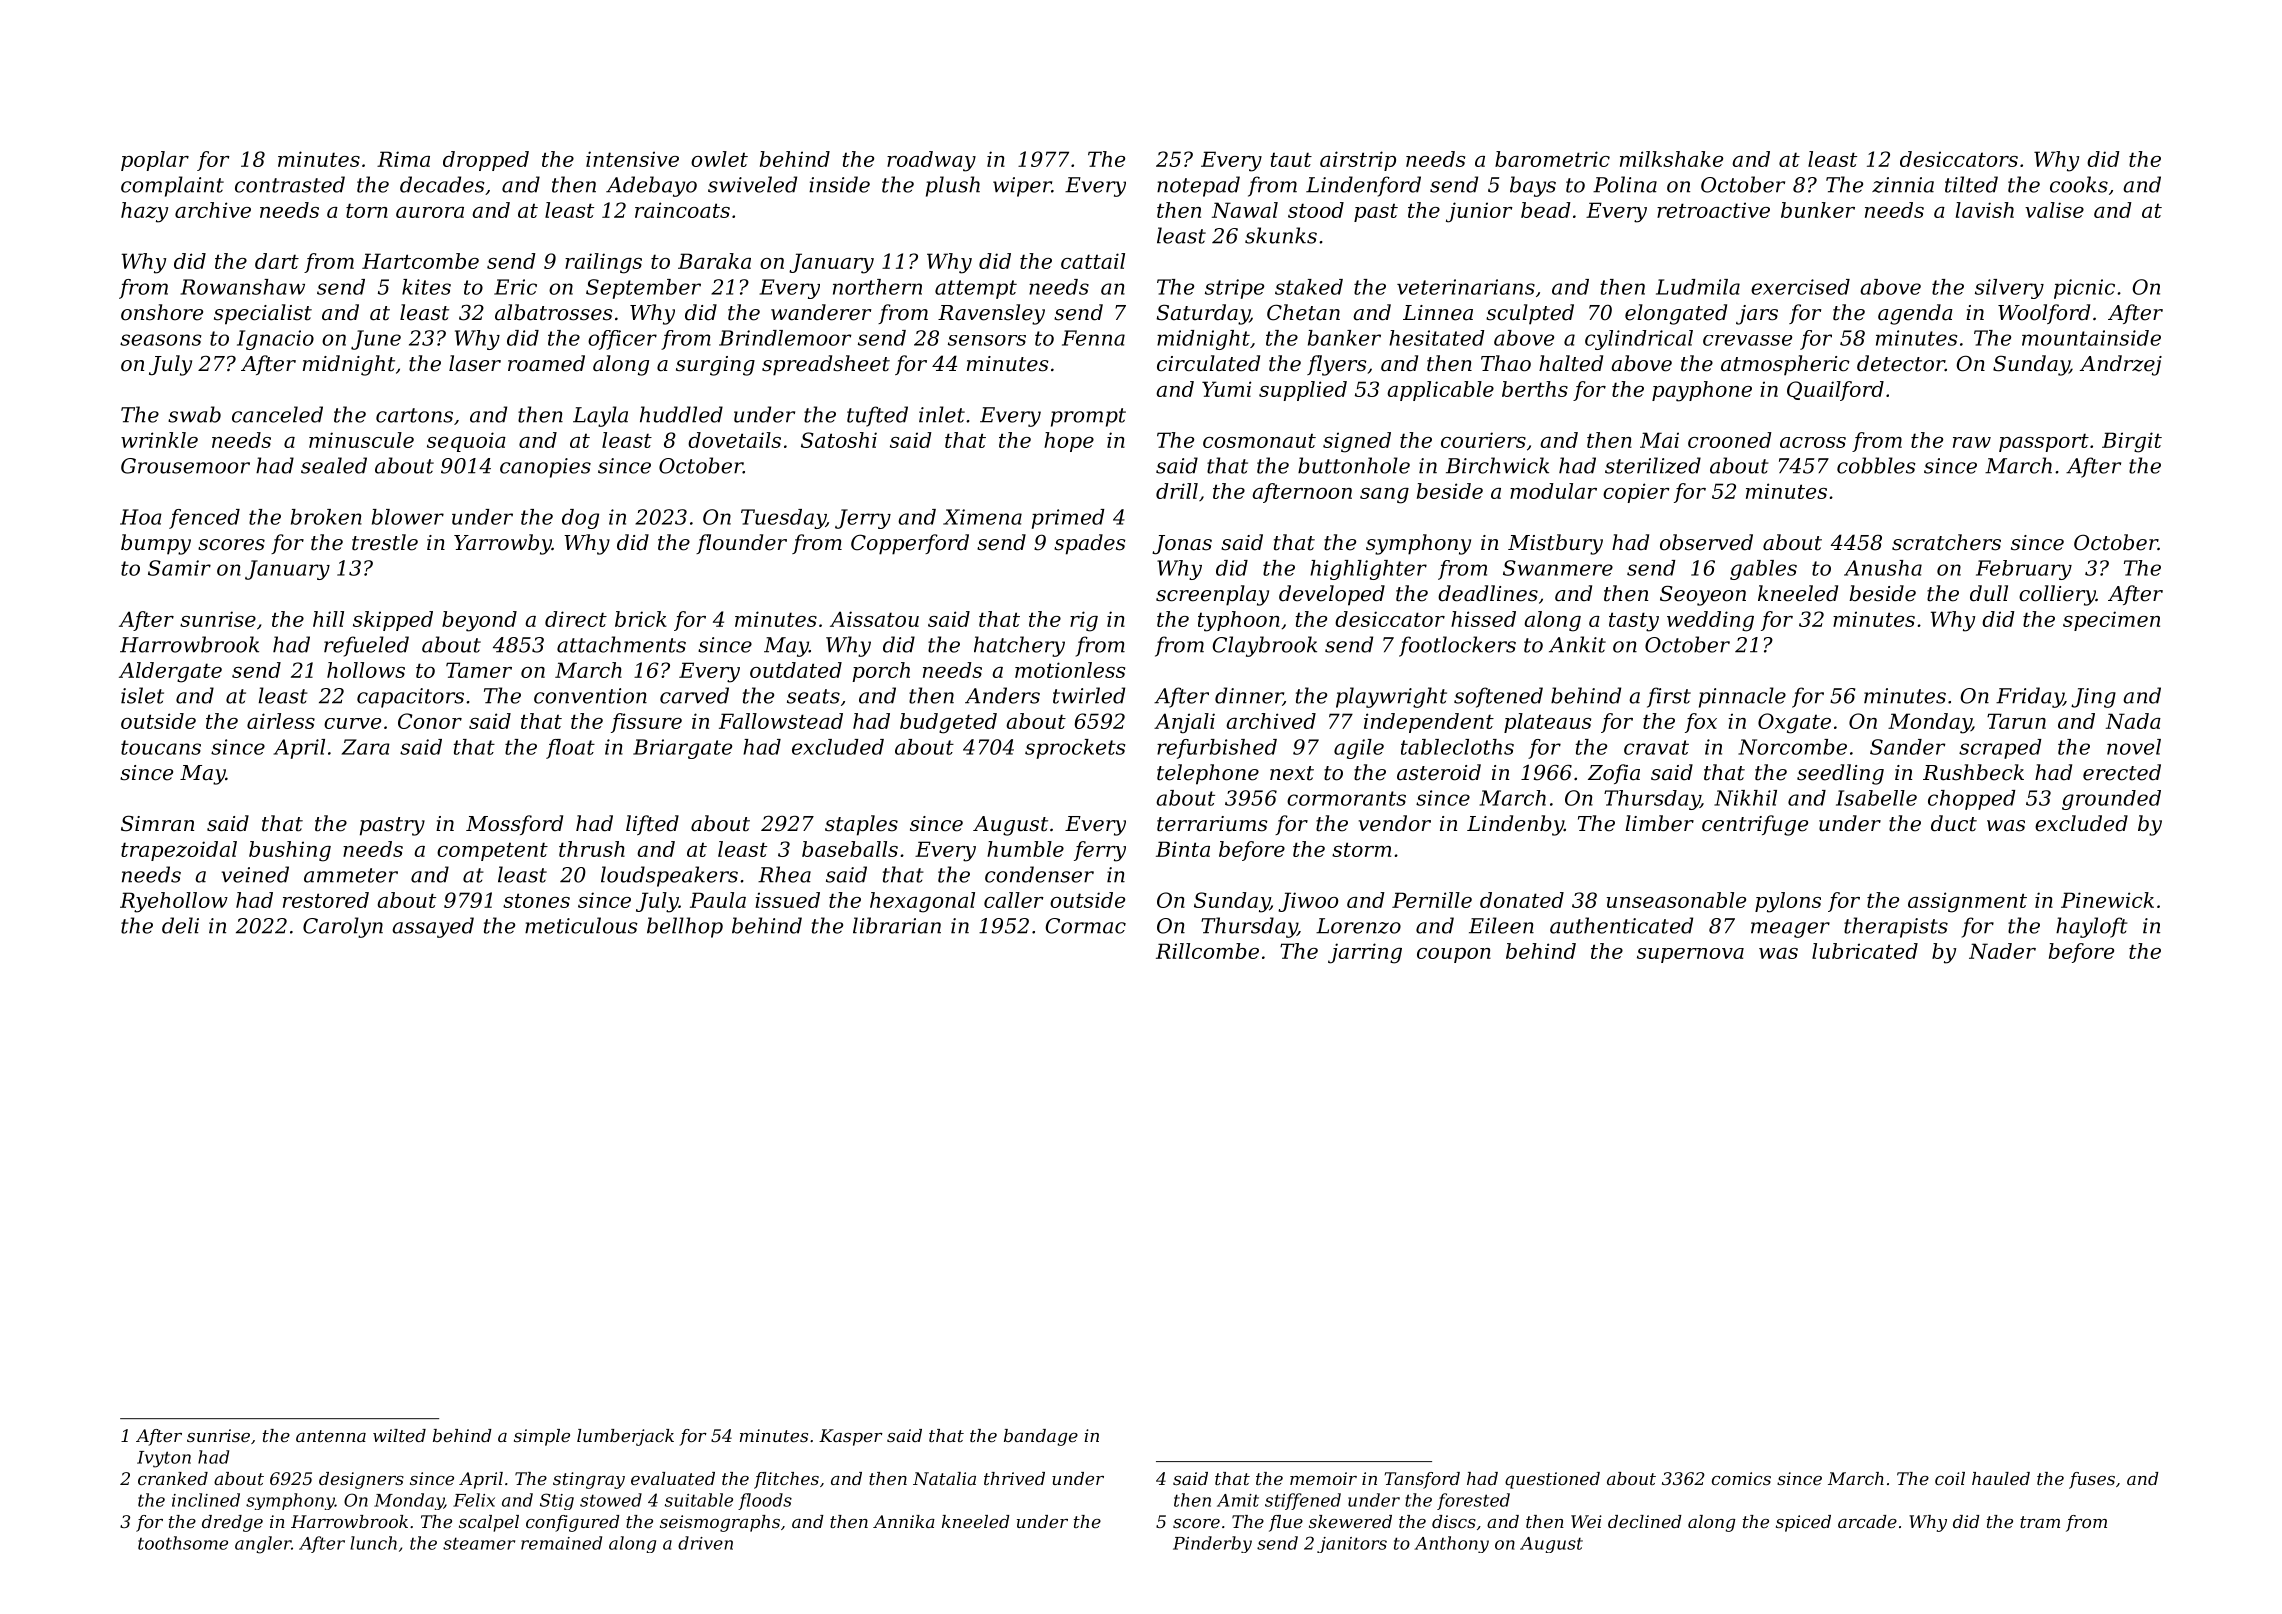 This document has width=2282, height=1614. What do you see at coordinates (1755, 825) in the document?
I see `centrifuge` at bounding box center [1755, 825].
